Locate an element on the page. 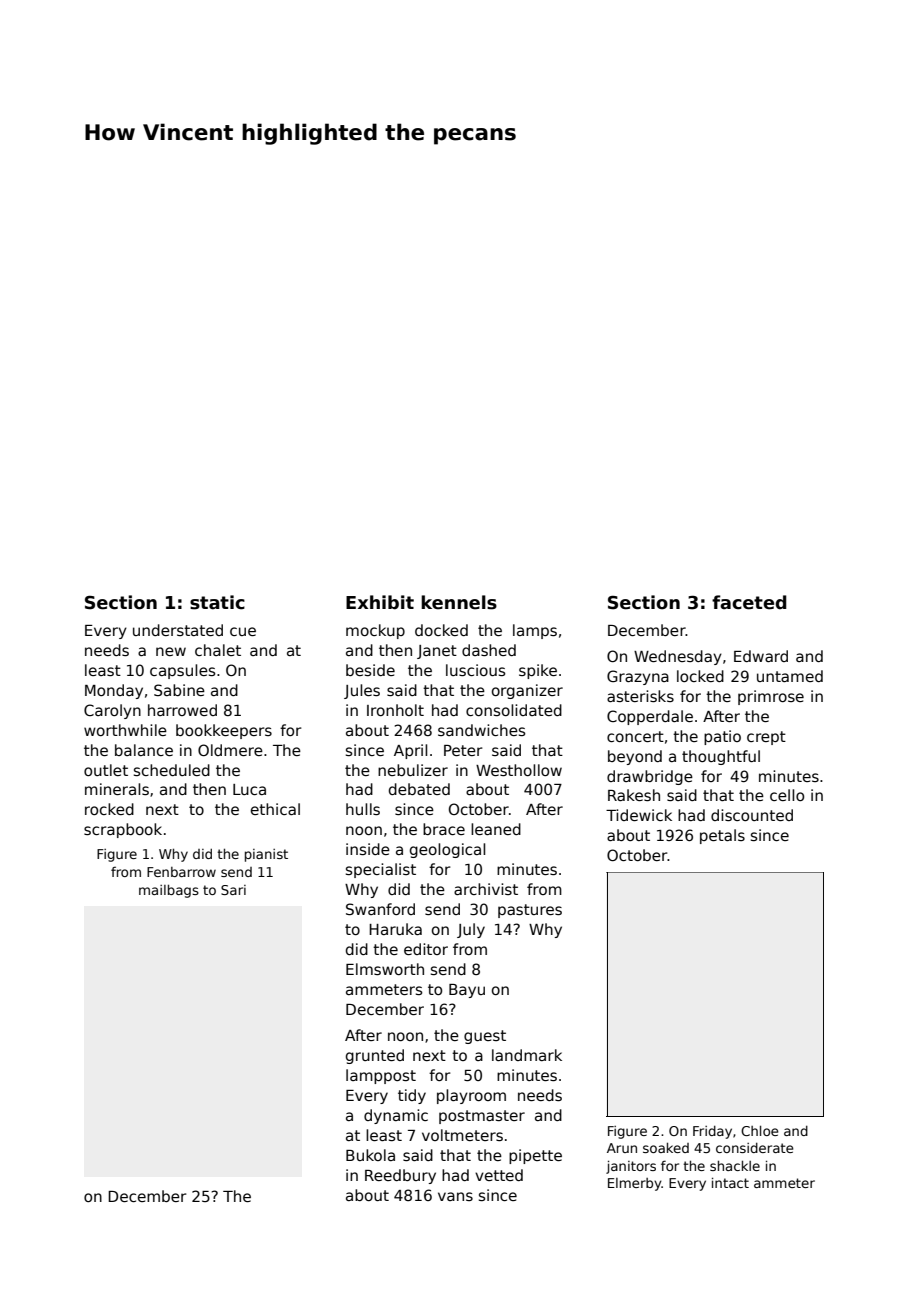  Jules is located at coordinates (362, 691).
